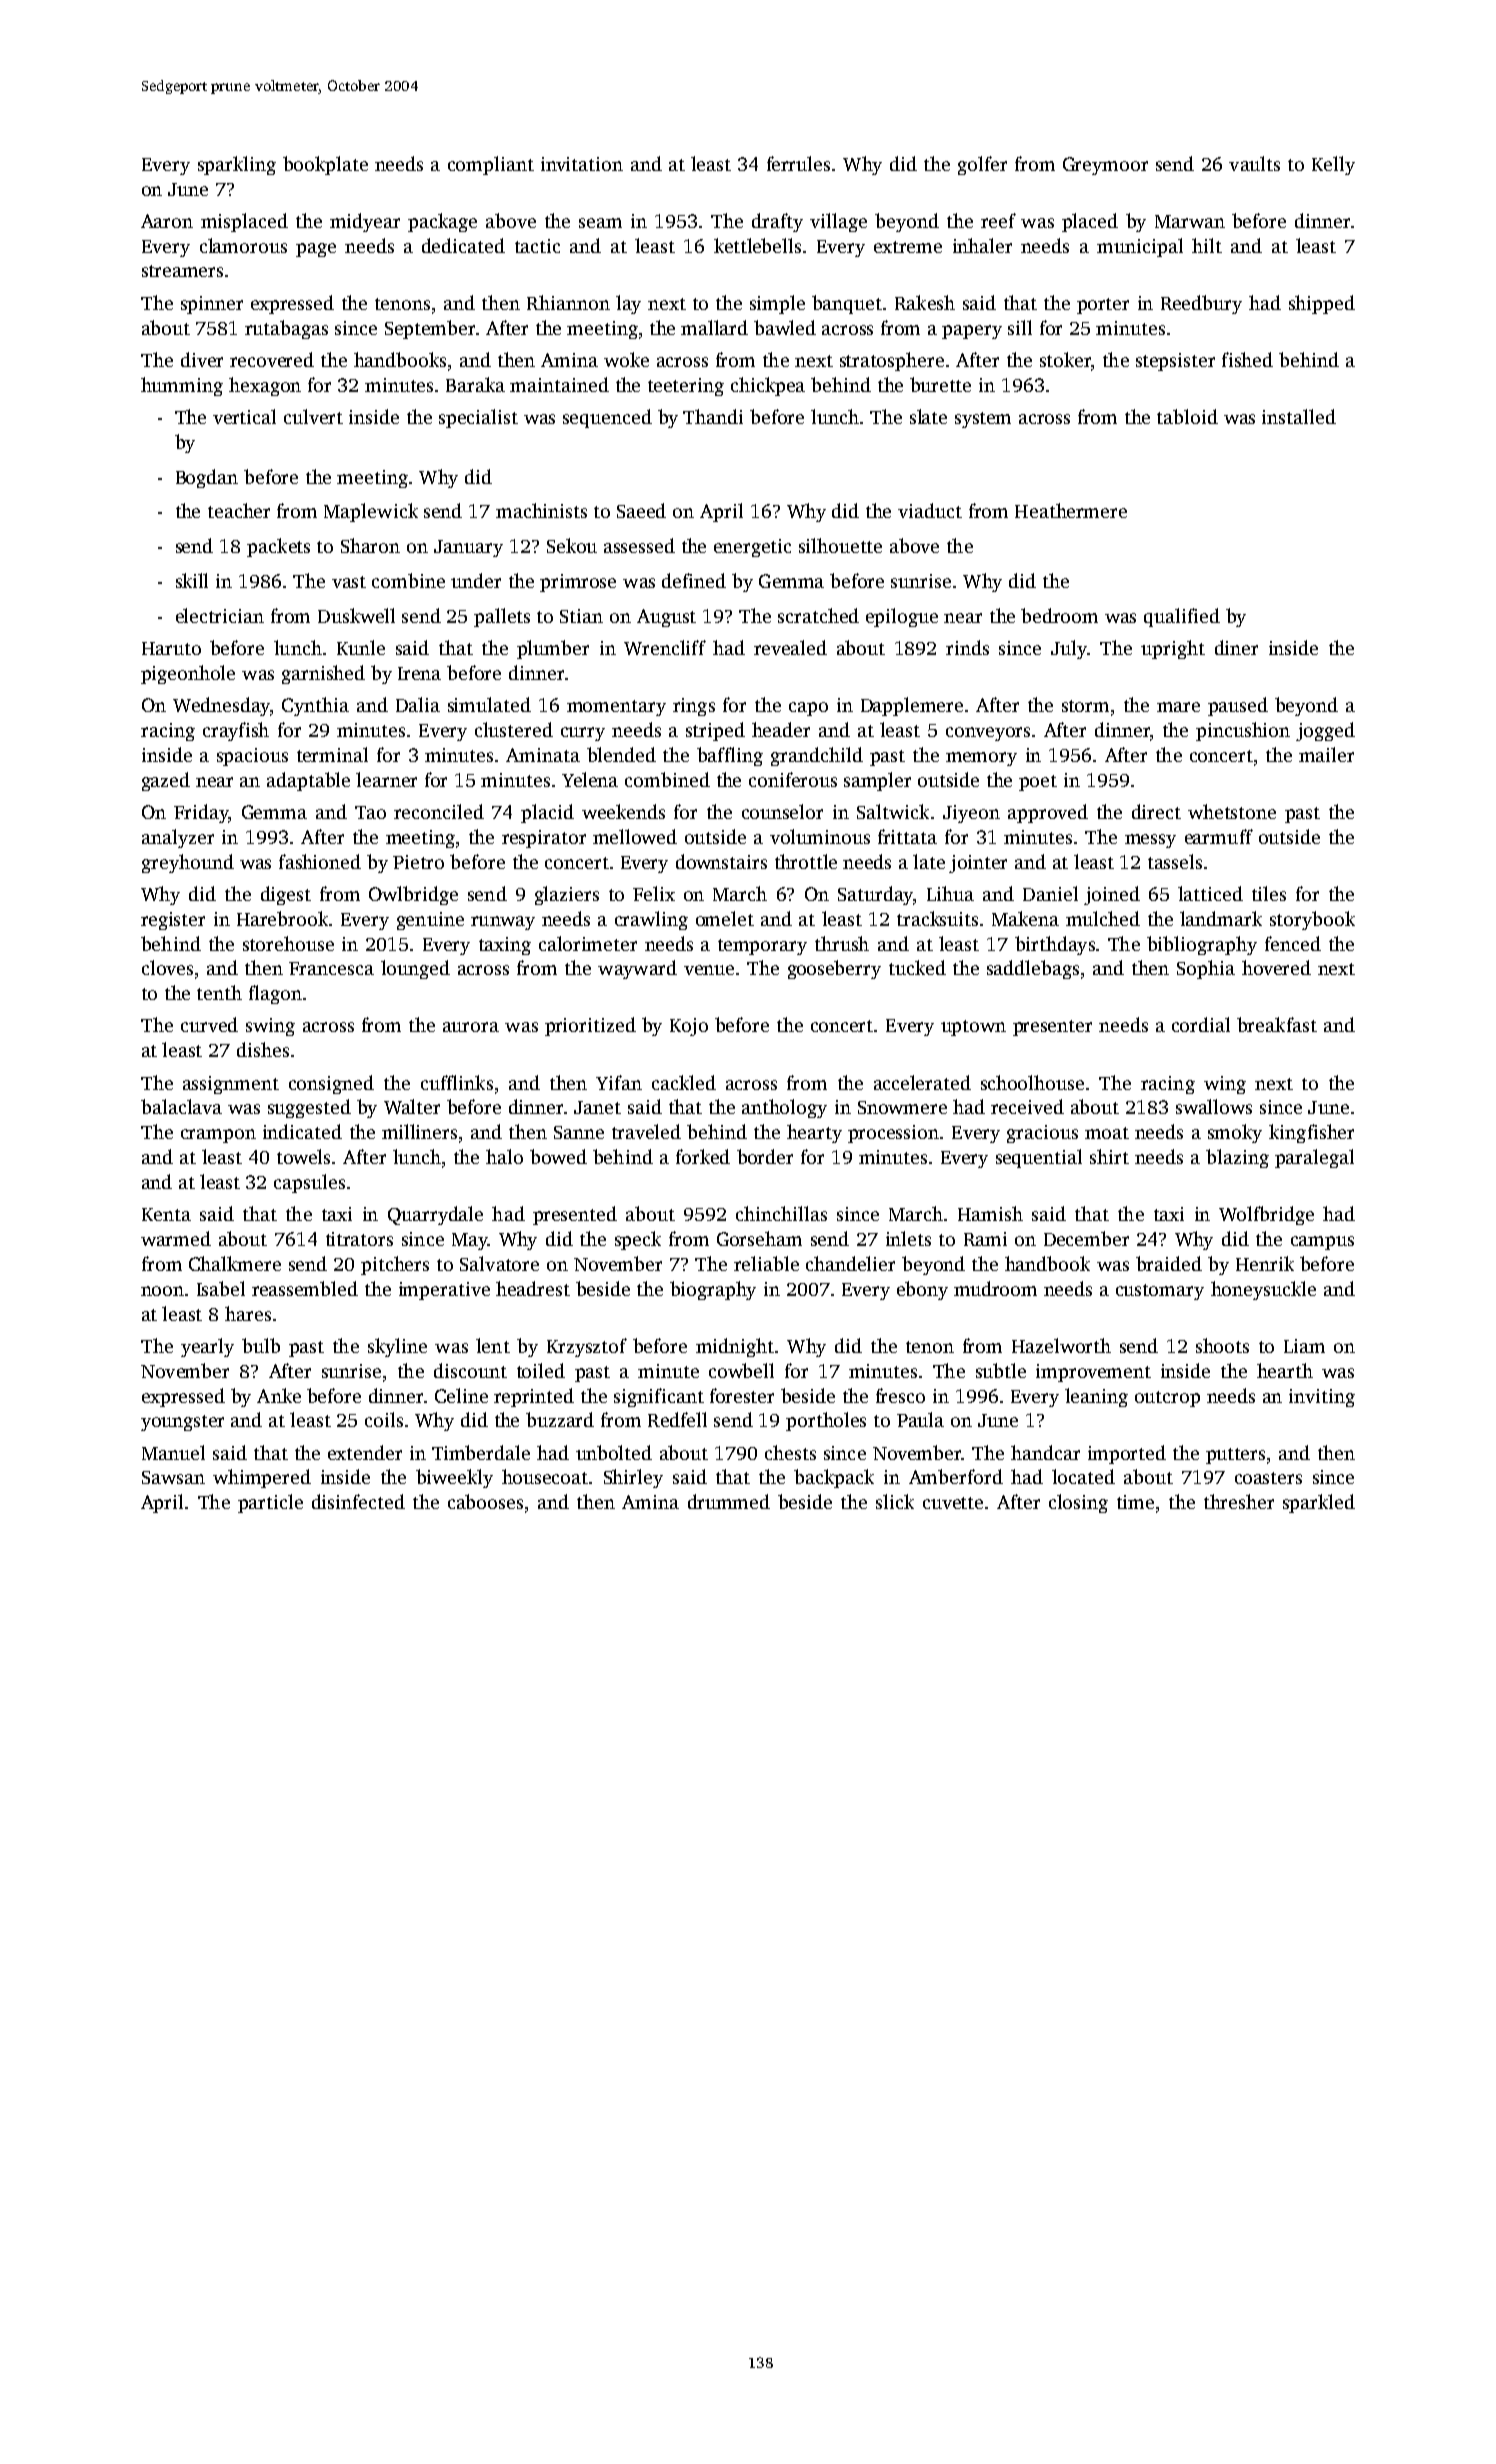 The image size is (1496, 2464). Describe the element at coordinates (454, 1478) in the screenshot. I see `biweekly` at that location.
